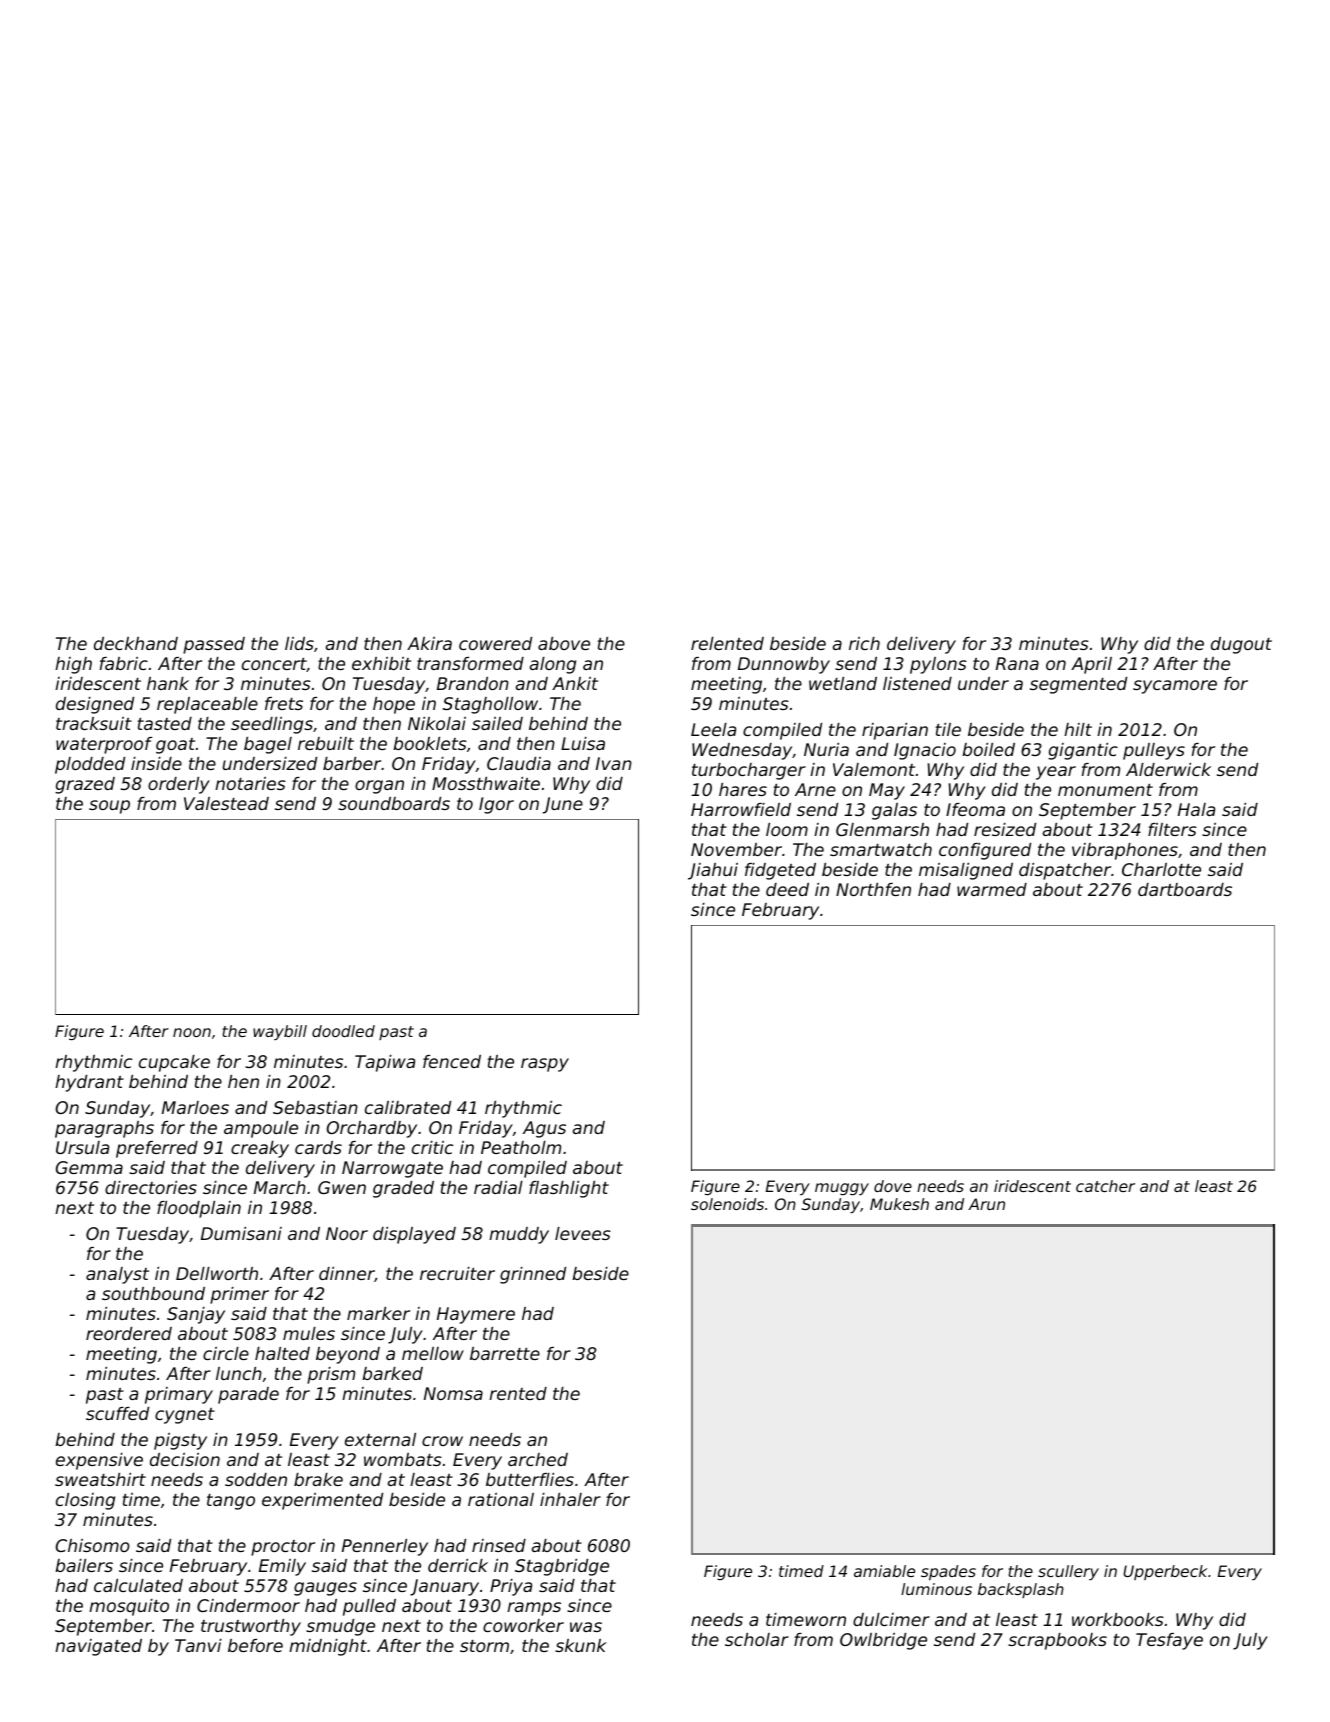 The image size is (1330, 1722). Describe the element at coordinates (864, 643) in the document. I see `rich` at that location.
